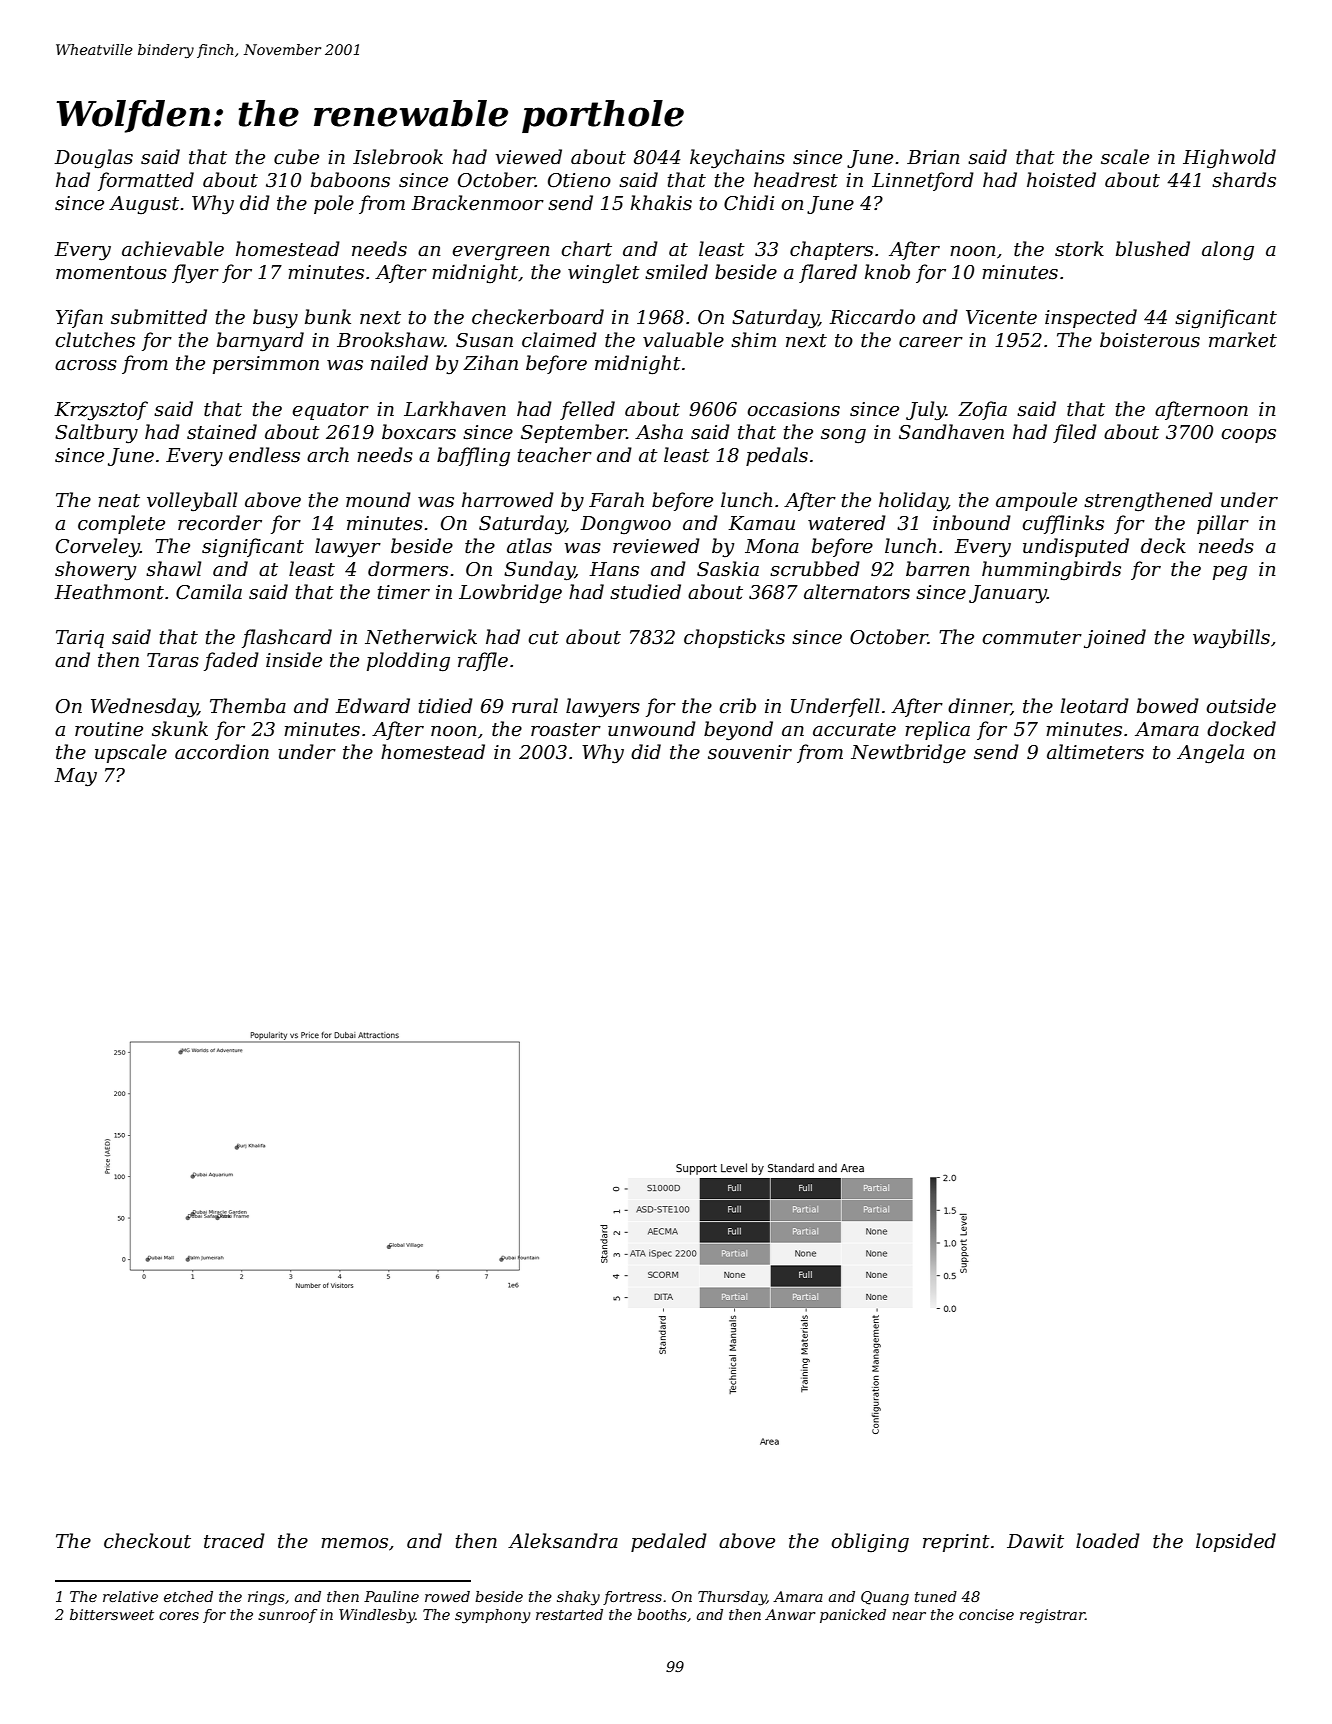 This image has height=1724, width=1332. I want to click on Anwar, so click(790, 1614).
